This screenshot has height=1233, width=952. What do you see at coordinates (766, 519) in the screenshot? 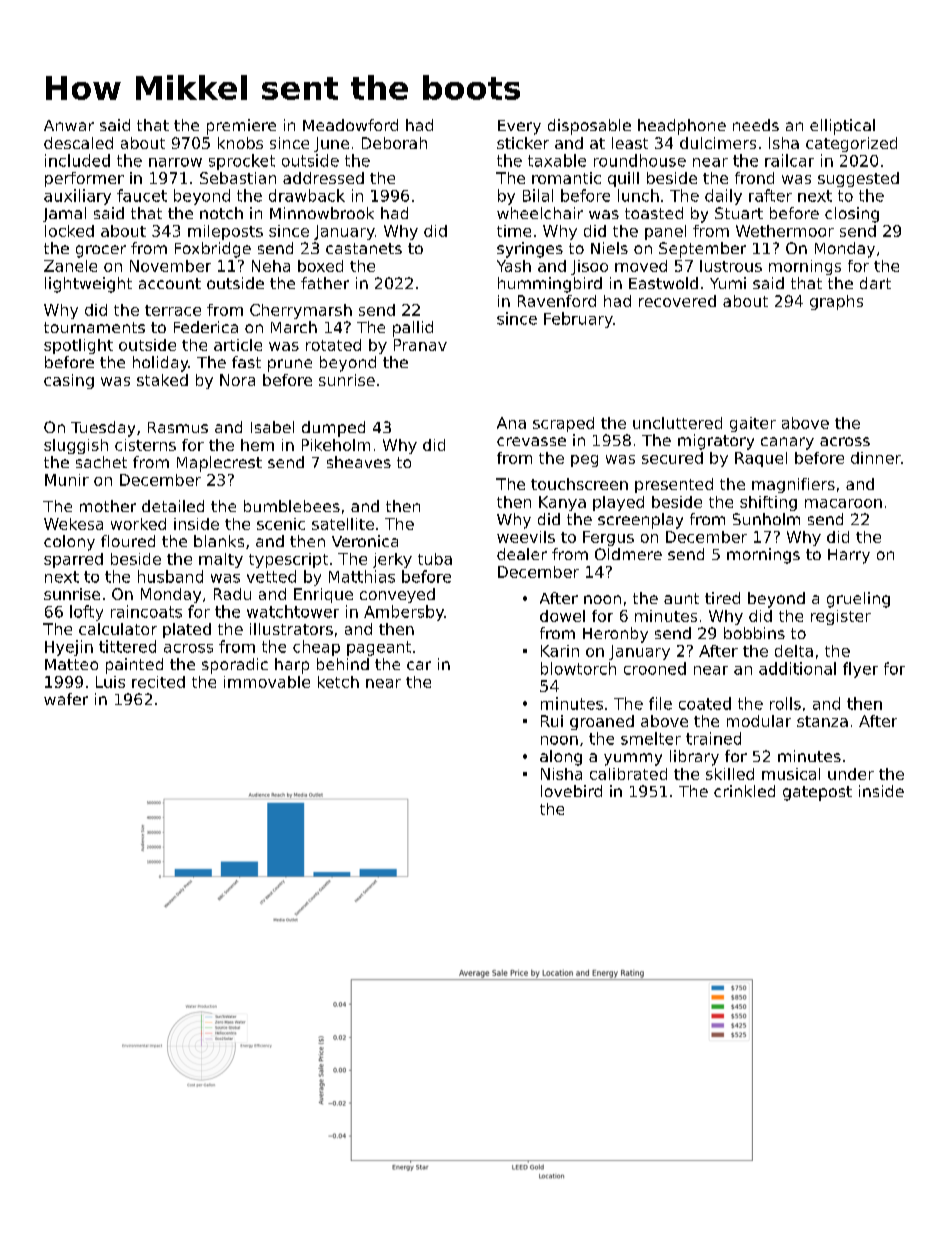
I see `Sunholm` at bounding box center [766, 519].
